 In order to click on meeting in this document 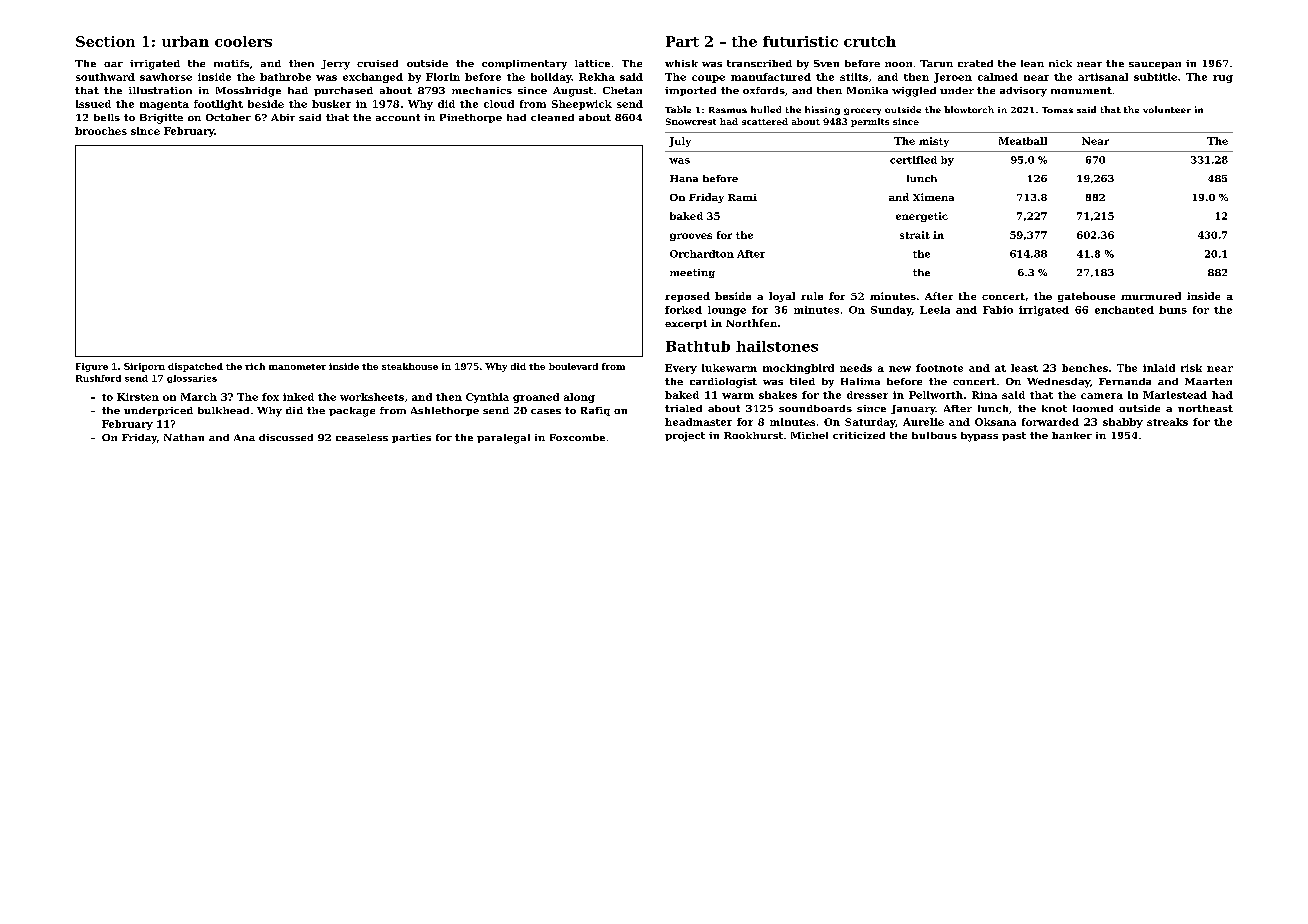, I will do `click(692, 273)`.
